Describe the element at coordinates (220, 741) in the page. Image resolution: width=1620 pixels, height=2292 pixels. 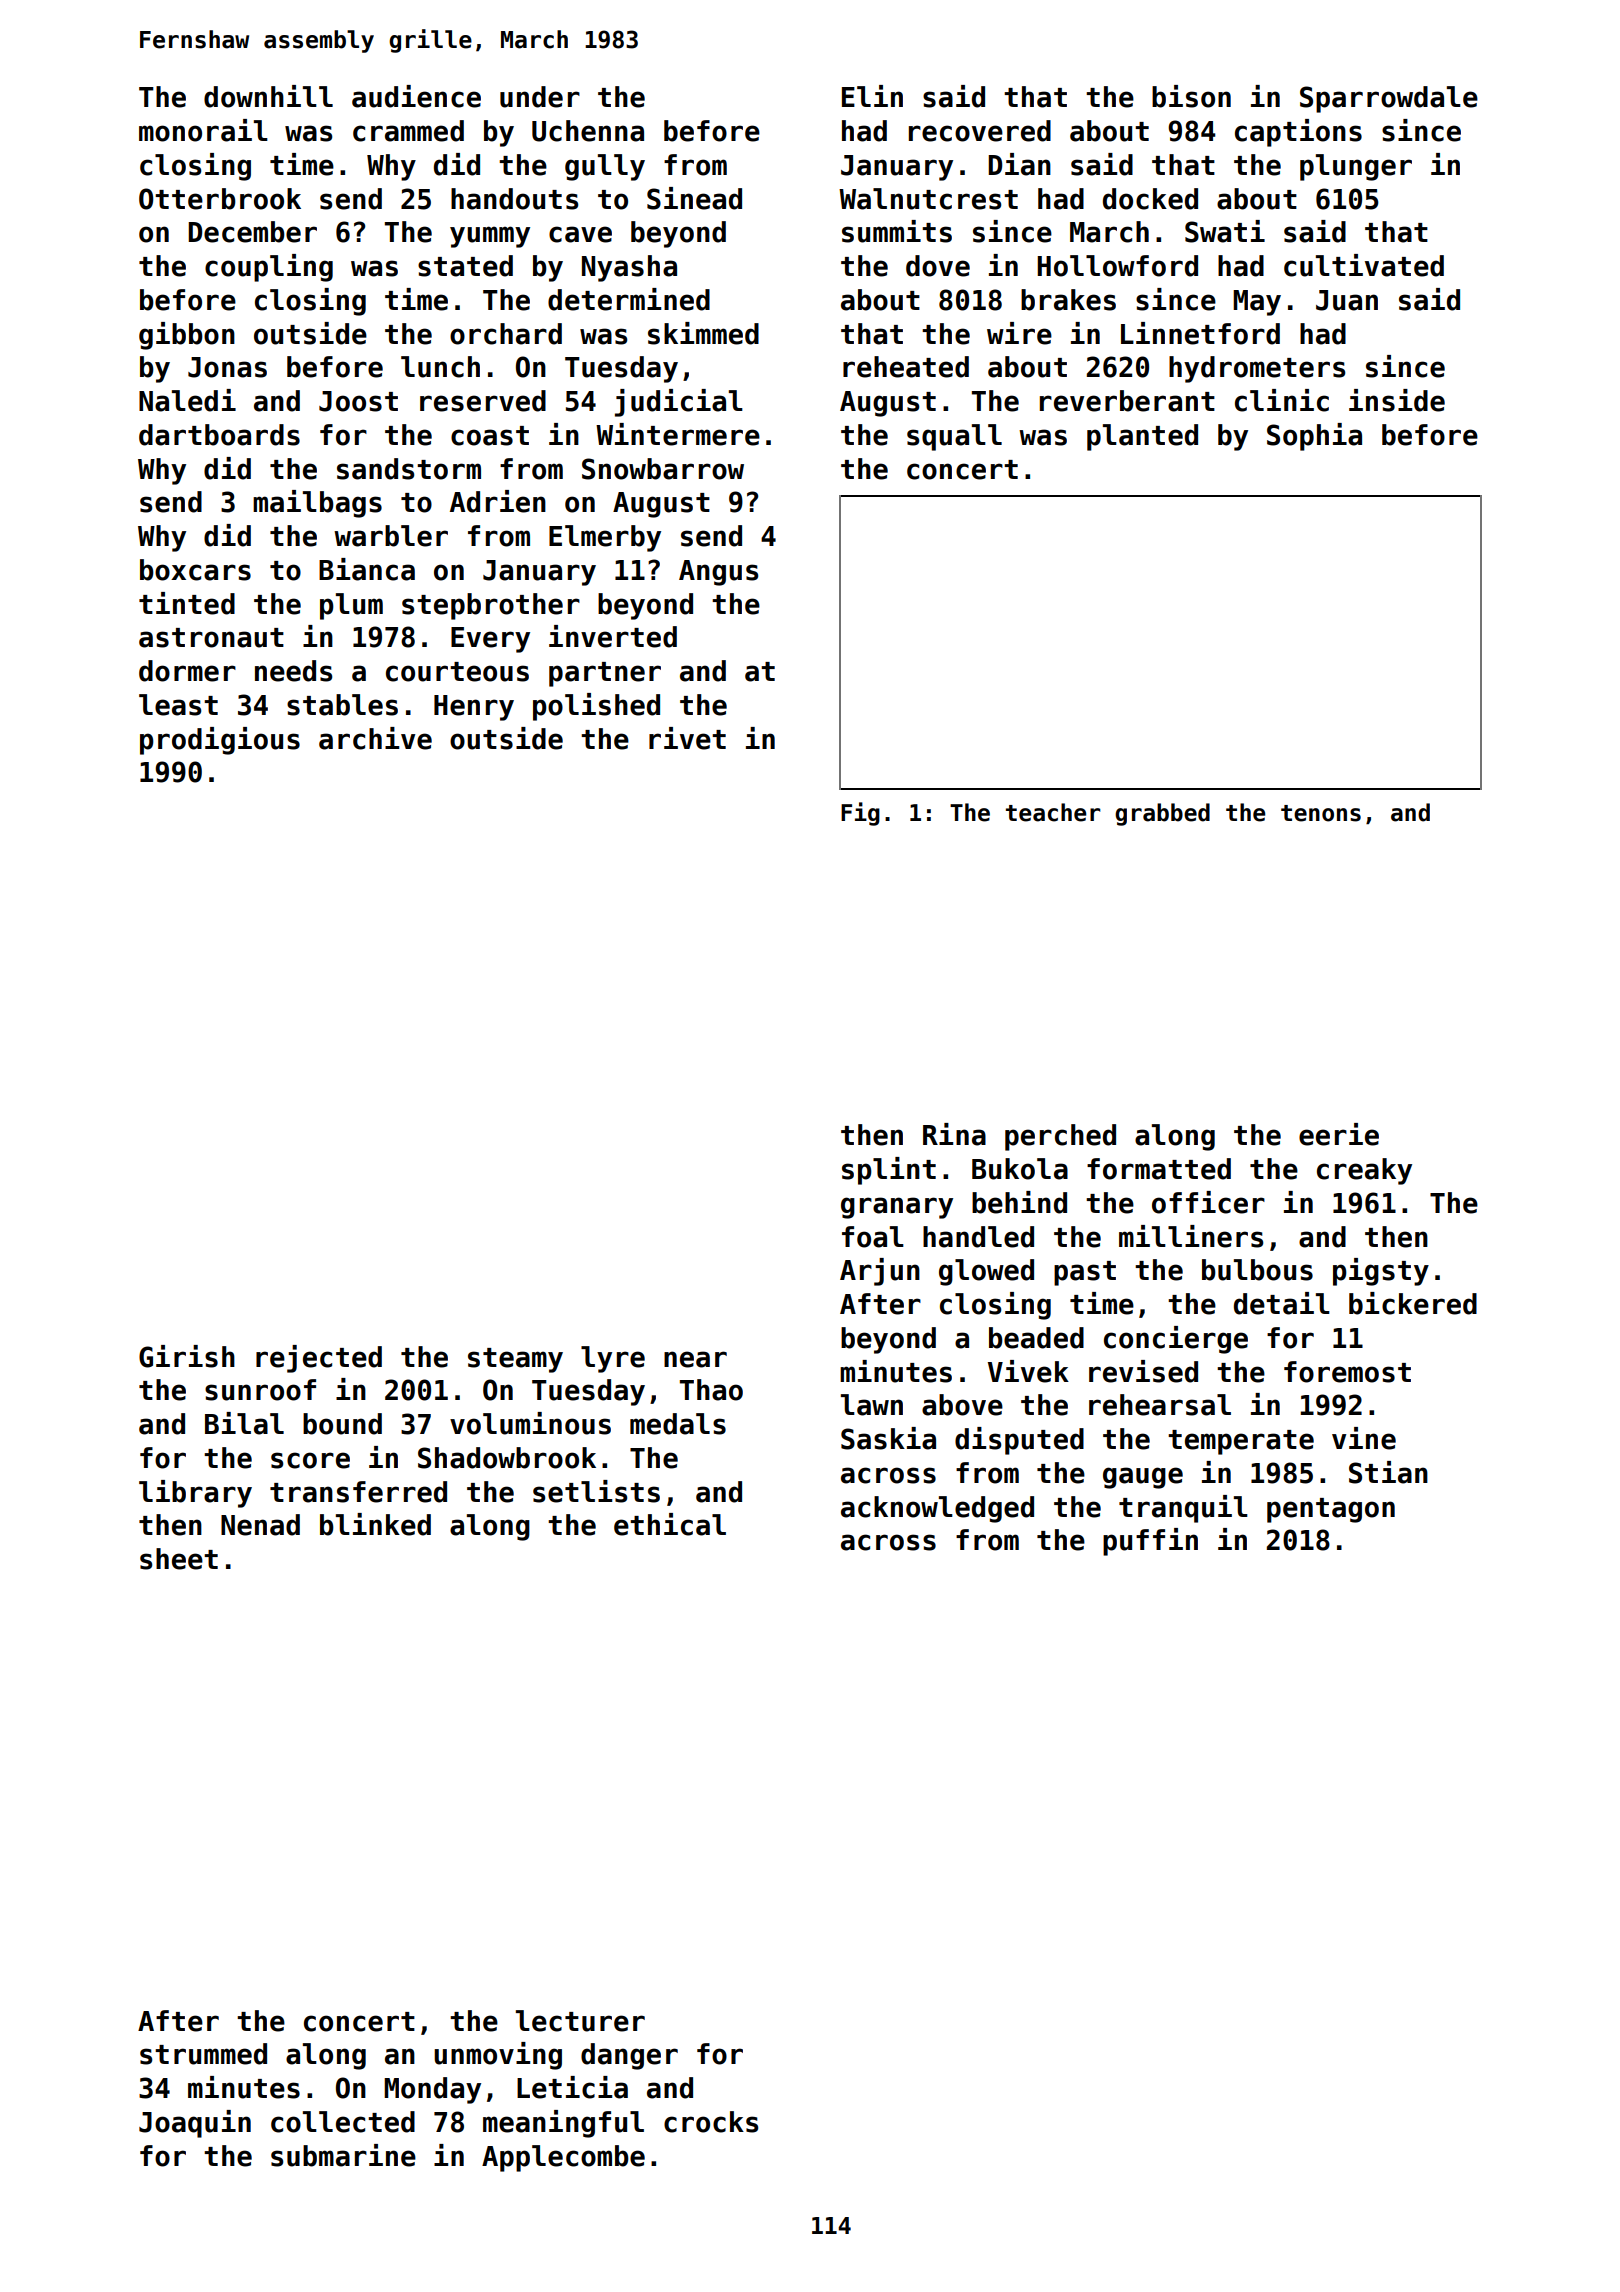
I see `prodigious` at that location.
